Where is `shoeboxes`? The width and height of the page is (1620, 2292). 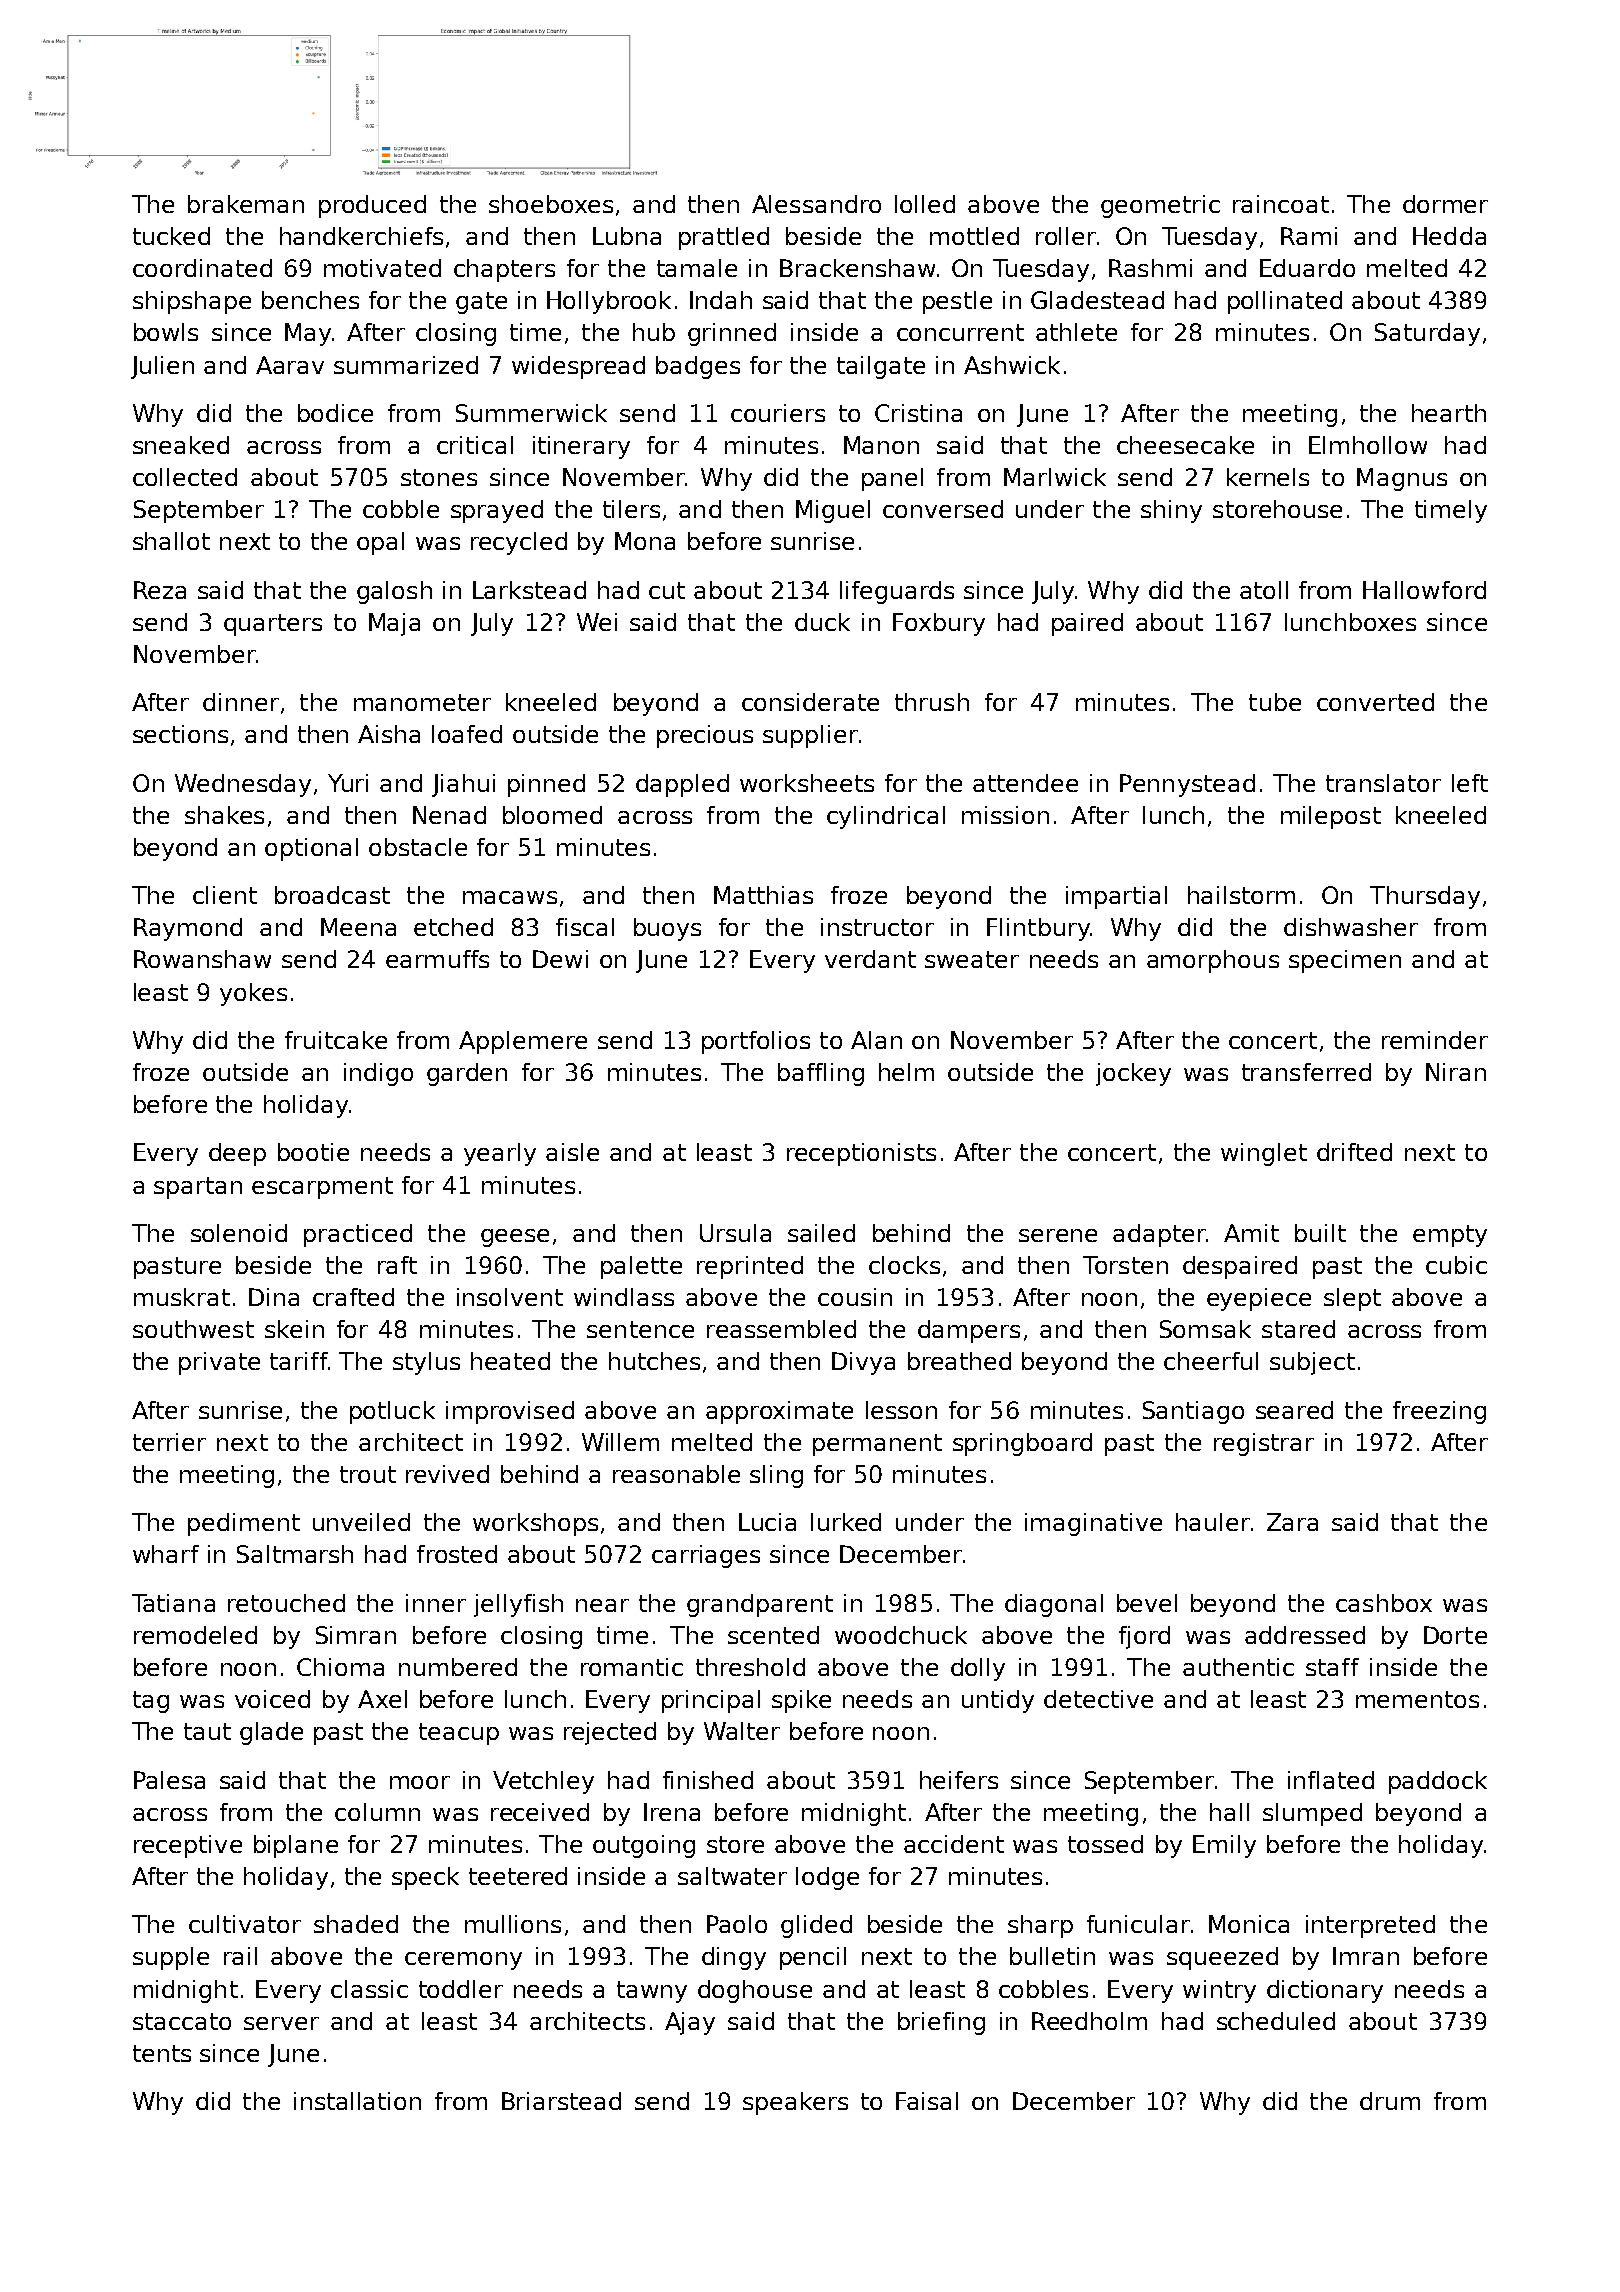 shoeboxes is located at coordinates (551, 204).
